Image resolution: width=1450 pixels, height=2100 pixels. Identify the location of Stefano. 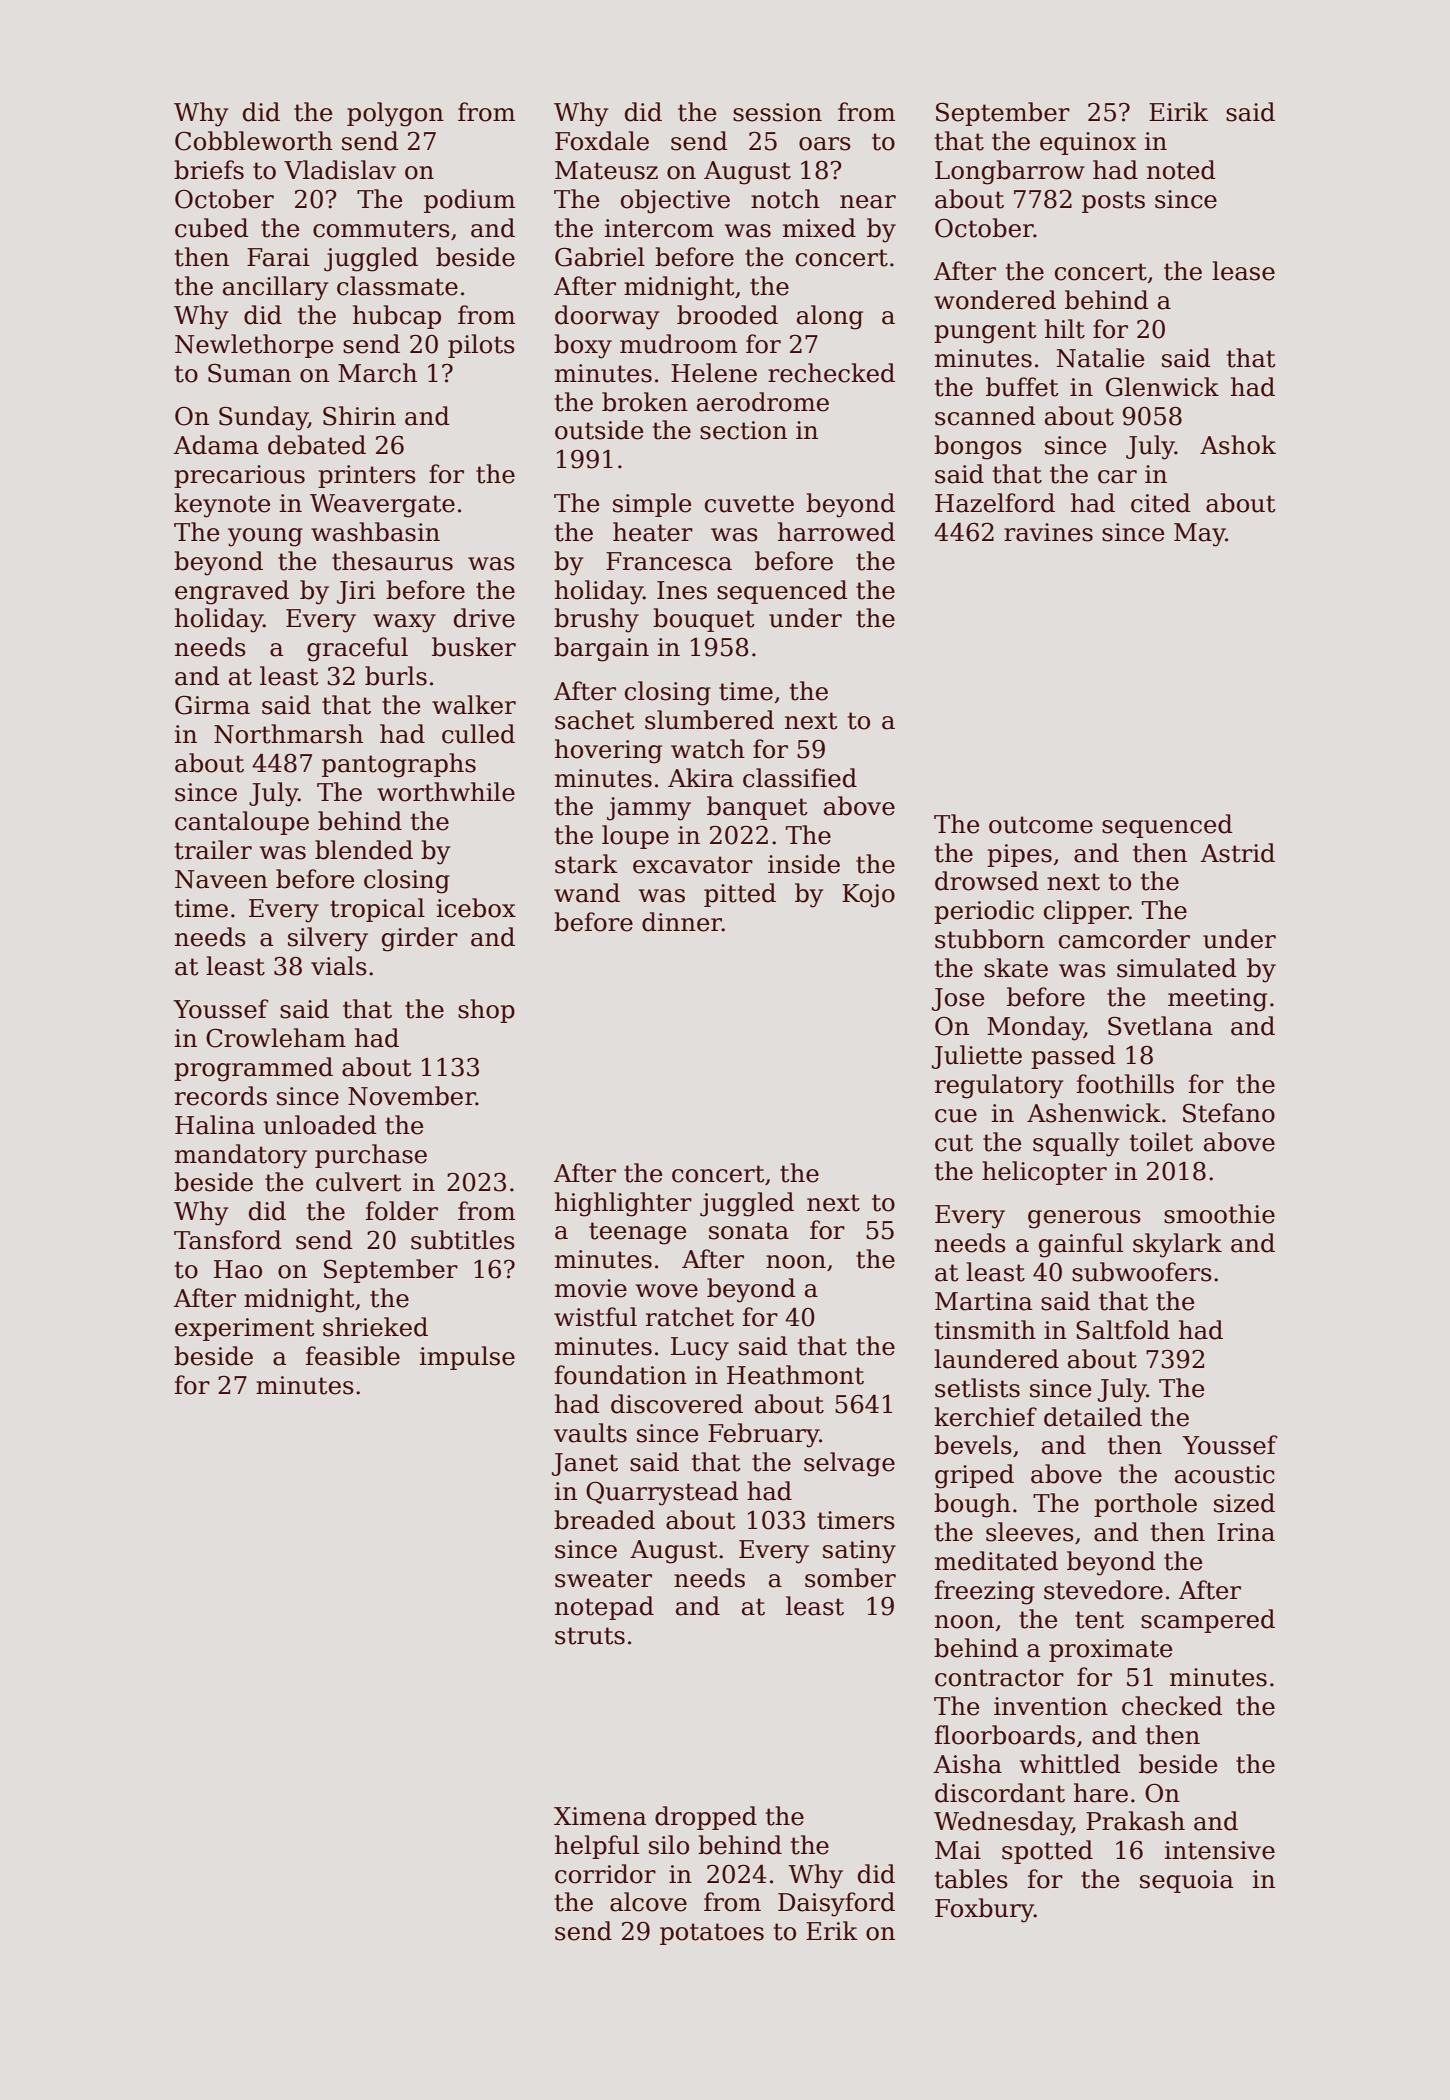
(1229, 1113).
